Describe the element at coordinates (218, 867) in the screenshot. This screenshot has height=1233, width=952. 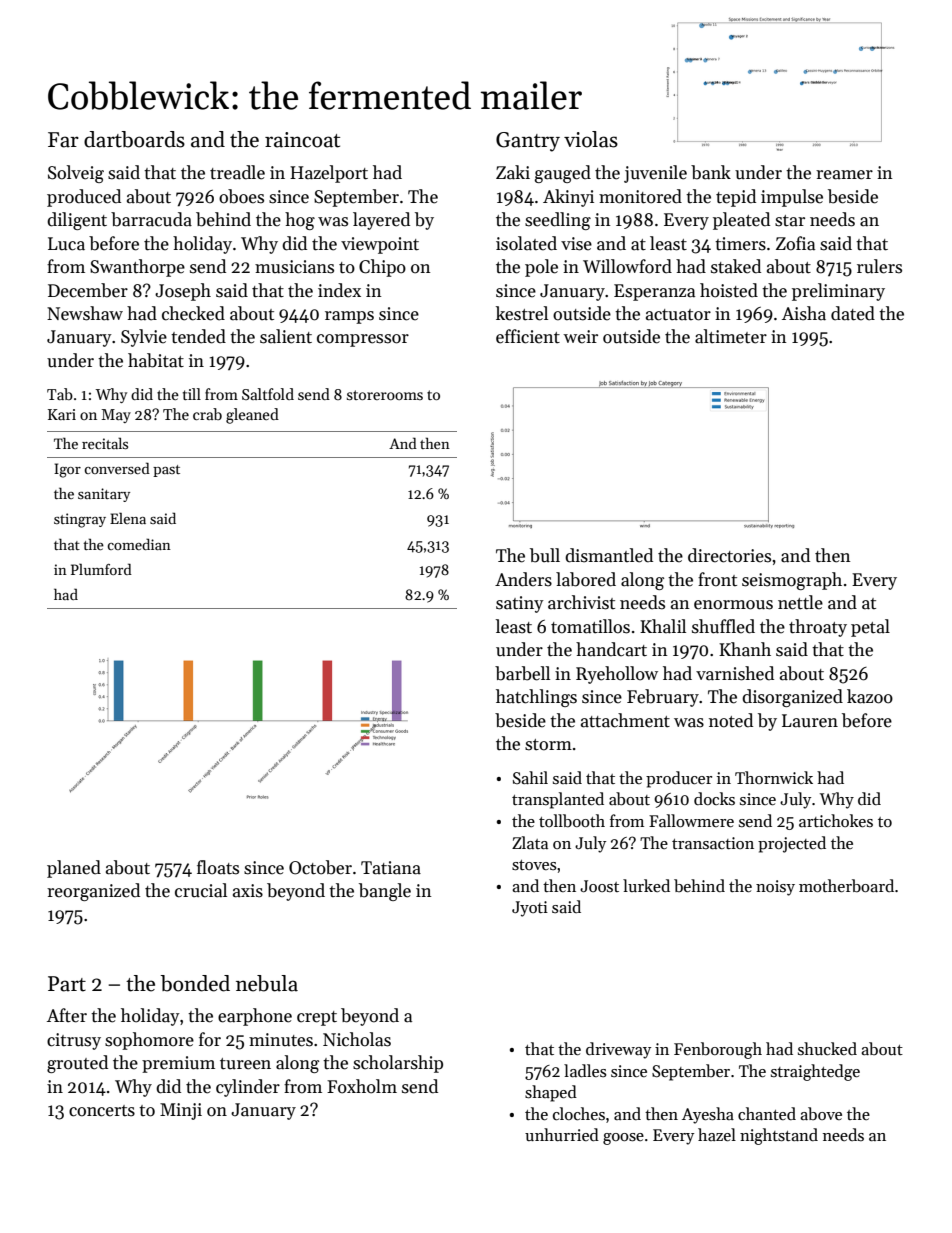
I see `floats` at that location.
